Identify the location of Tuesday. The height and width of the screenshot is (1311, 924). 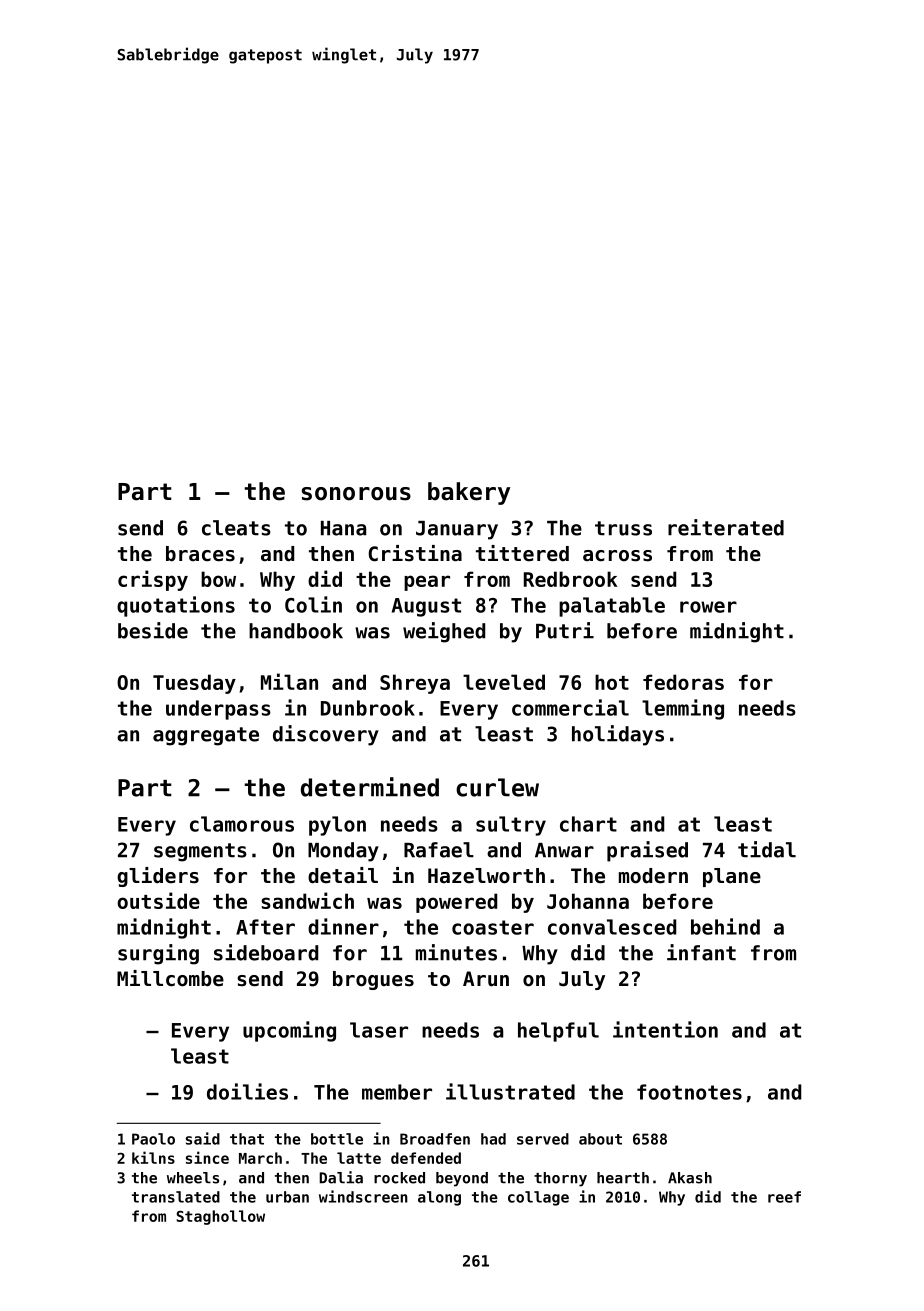
(194, 684).
